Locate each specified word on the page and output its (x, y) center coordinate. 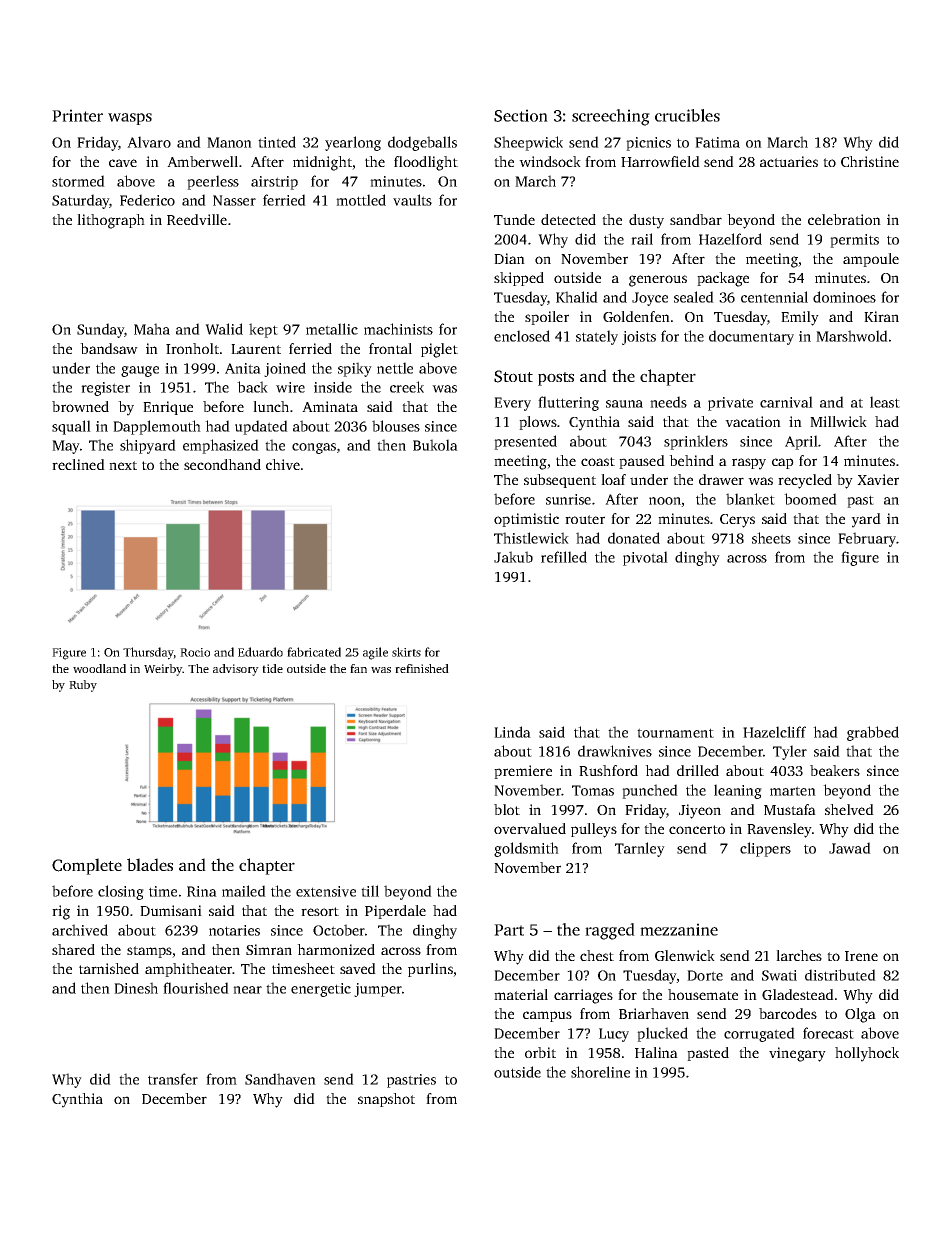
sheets (771, 538)
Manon (229, 142)
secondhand (222, 464)
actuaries (789, 161)
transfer (173, 1079)
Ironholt (192, 348)
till (370, 891)
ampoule (871, 260)
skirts (406, 652)
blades (150, 864)
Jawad (850, 848)
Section (521, 115)
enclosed (522, 336)
